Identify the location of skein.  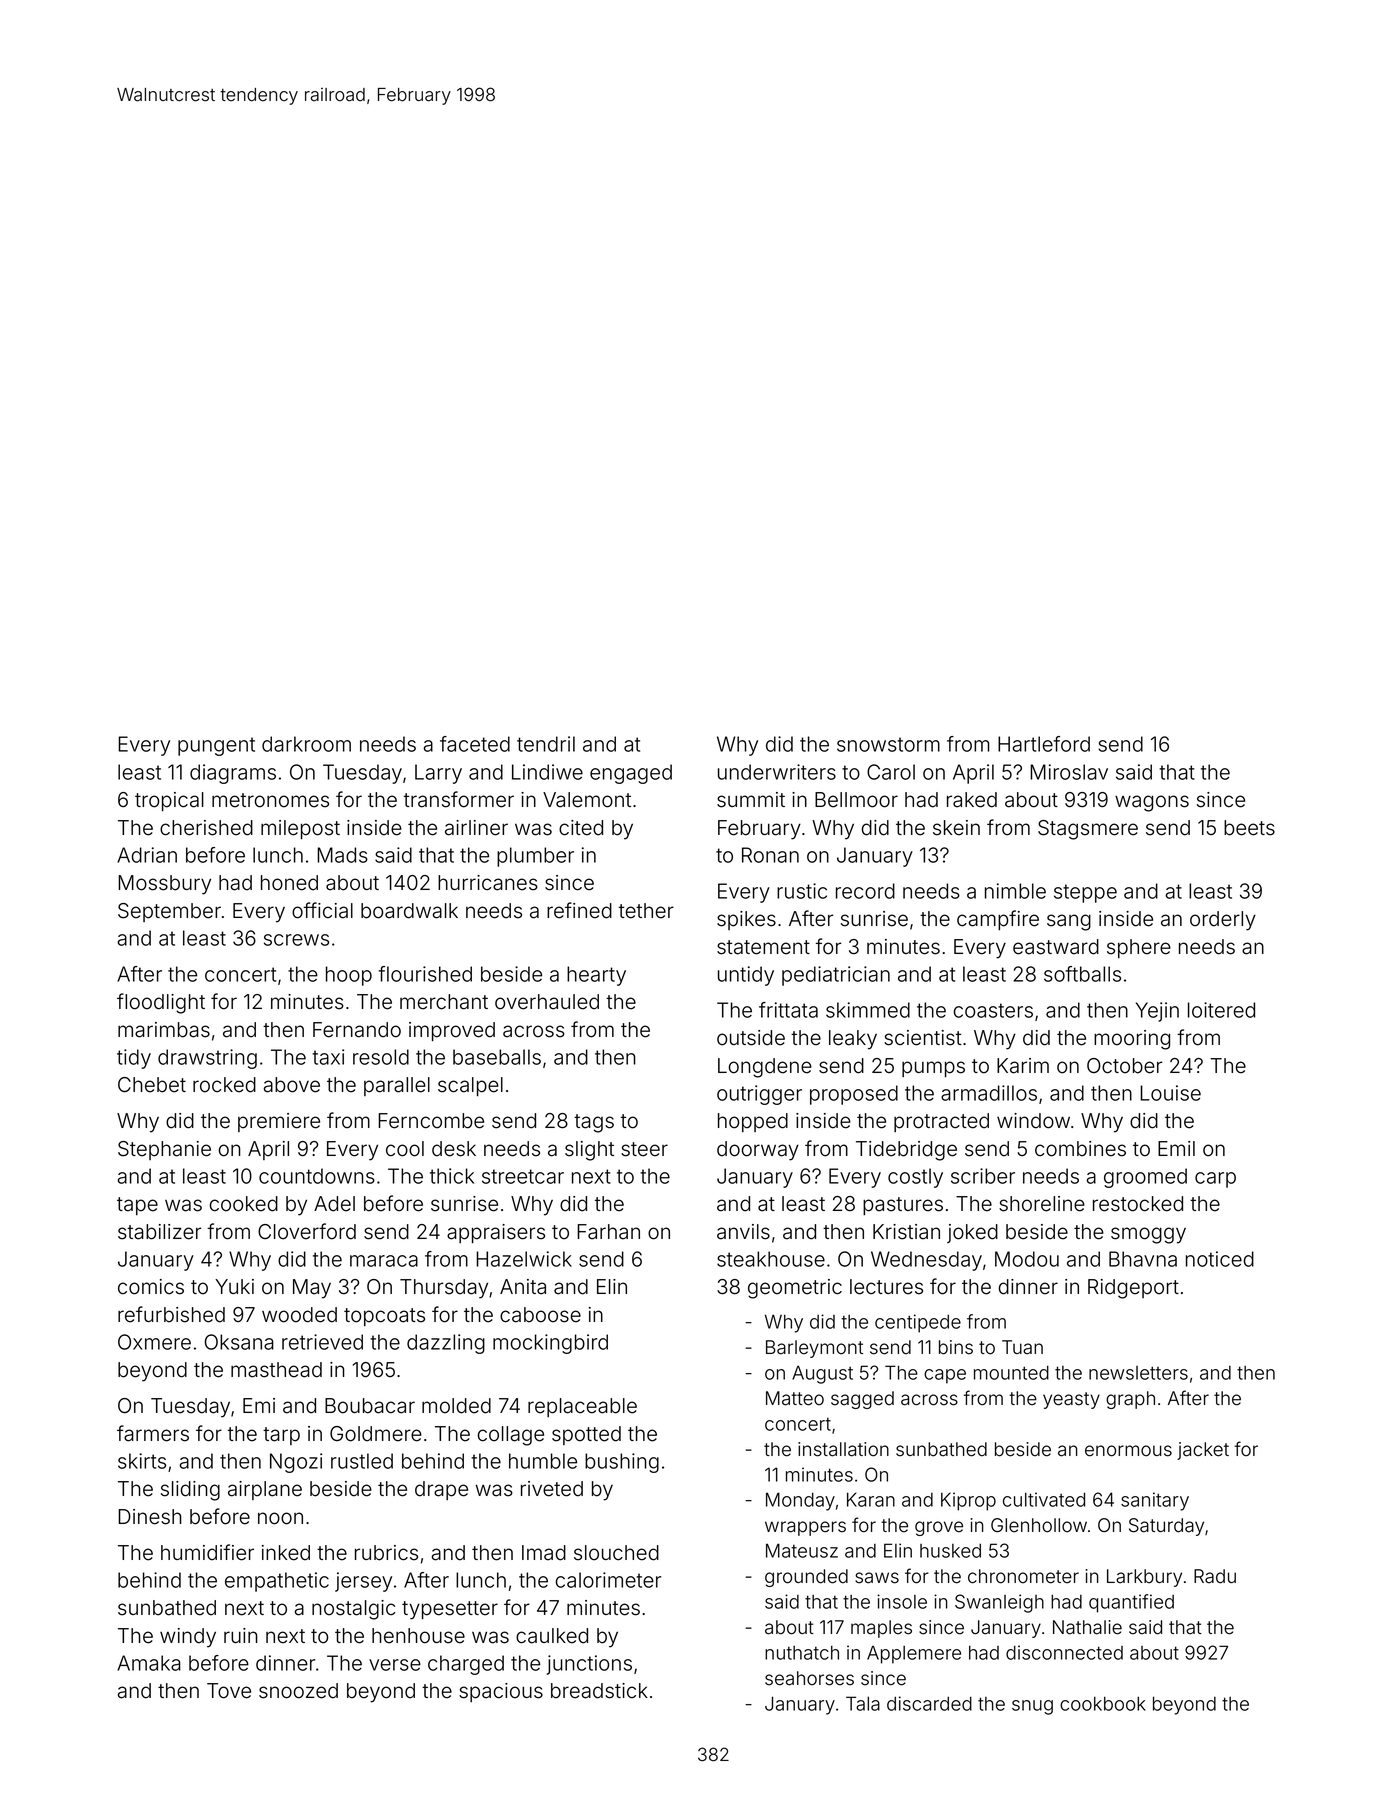
(956, 828).
